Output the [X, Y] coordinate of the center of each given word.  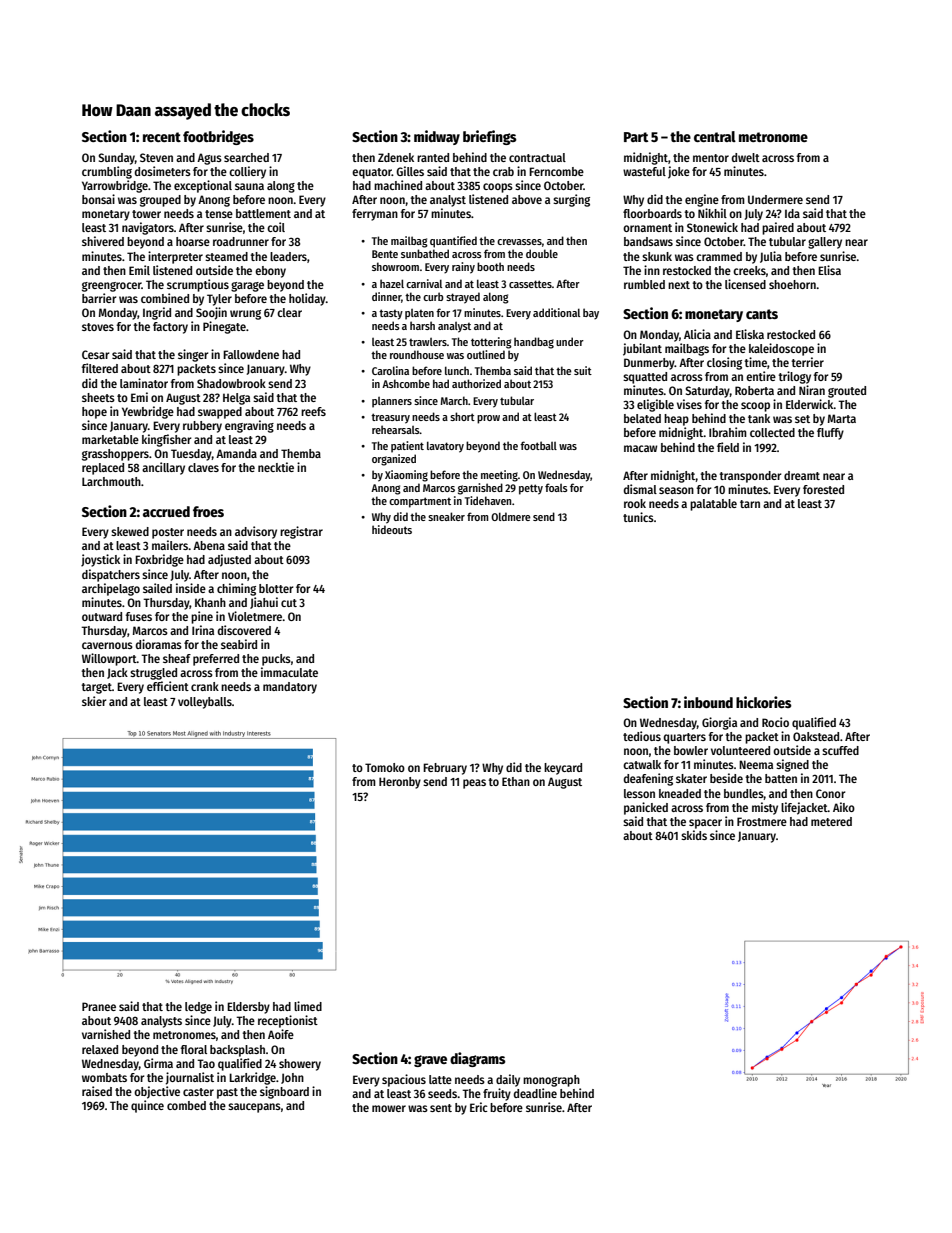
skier [94, 701]
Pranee [99, 1006]
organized [394, 460]
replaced [103, 469]
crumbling [107, 172]
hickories [764, 702]
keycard [563, 769]
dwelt [746, 157]
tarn [750, 504]
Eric [479, 1107]
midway [437, 137]
